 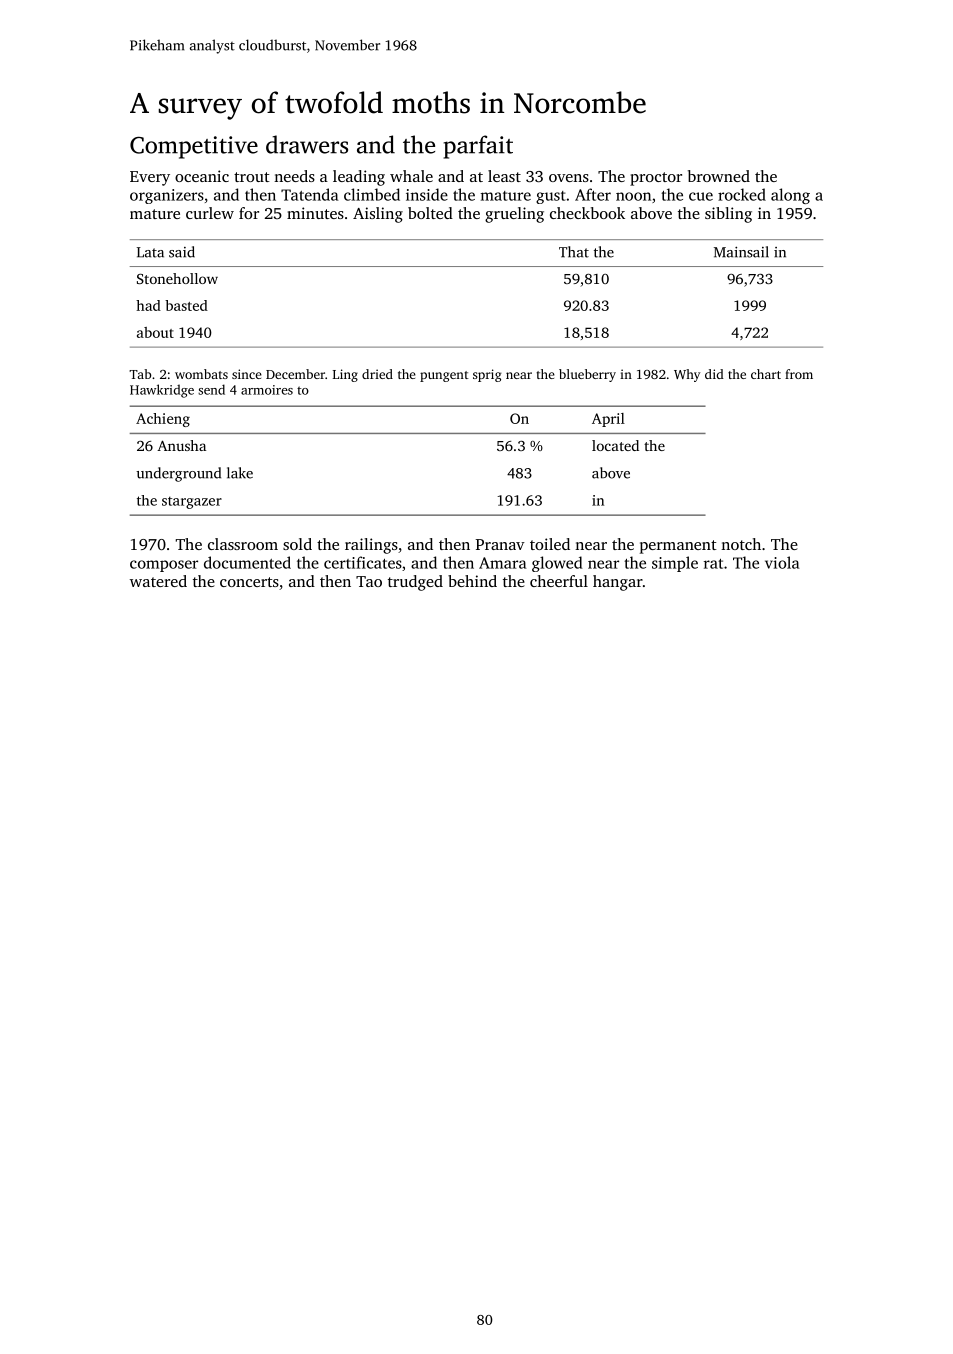 I want to click on concerts, so click(x=249, y=582).
